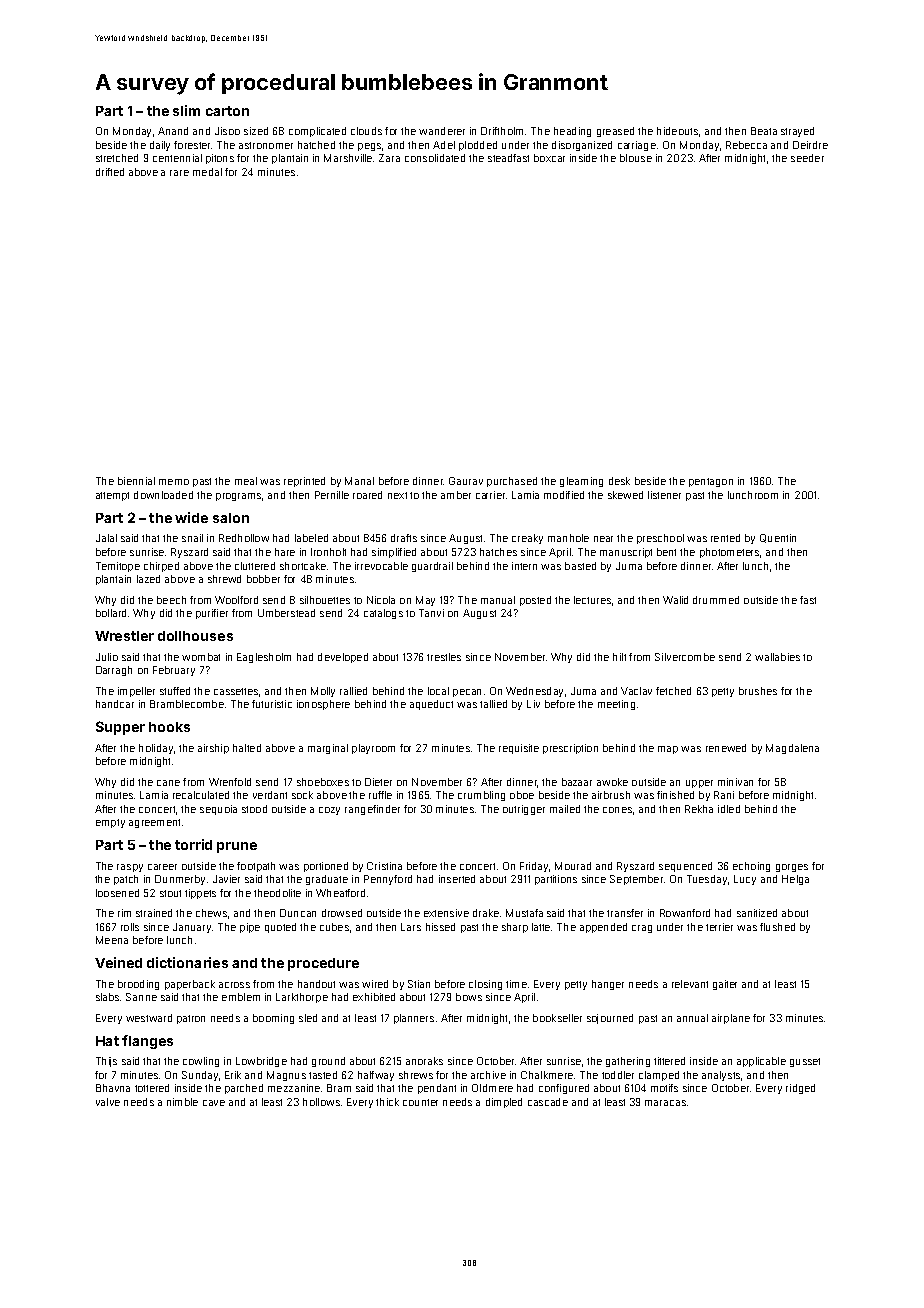 Image resolution: width=924 pixels, height=1308 pixels. What do you see at coordinates (136, 481) in the image?
I see `biennial` at bounding box center [136, 481].
